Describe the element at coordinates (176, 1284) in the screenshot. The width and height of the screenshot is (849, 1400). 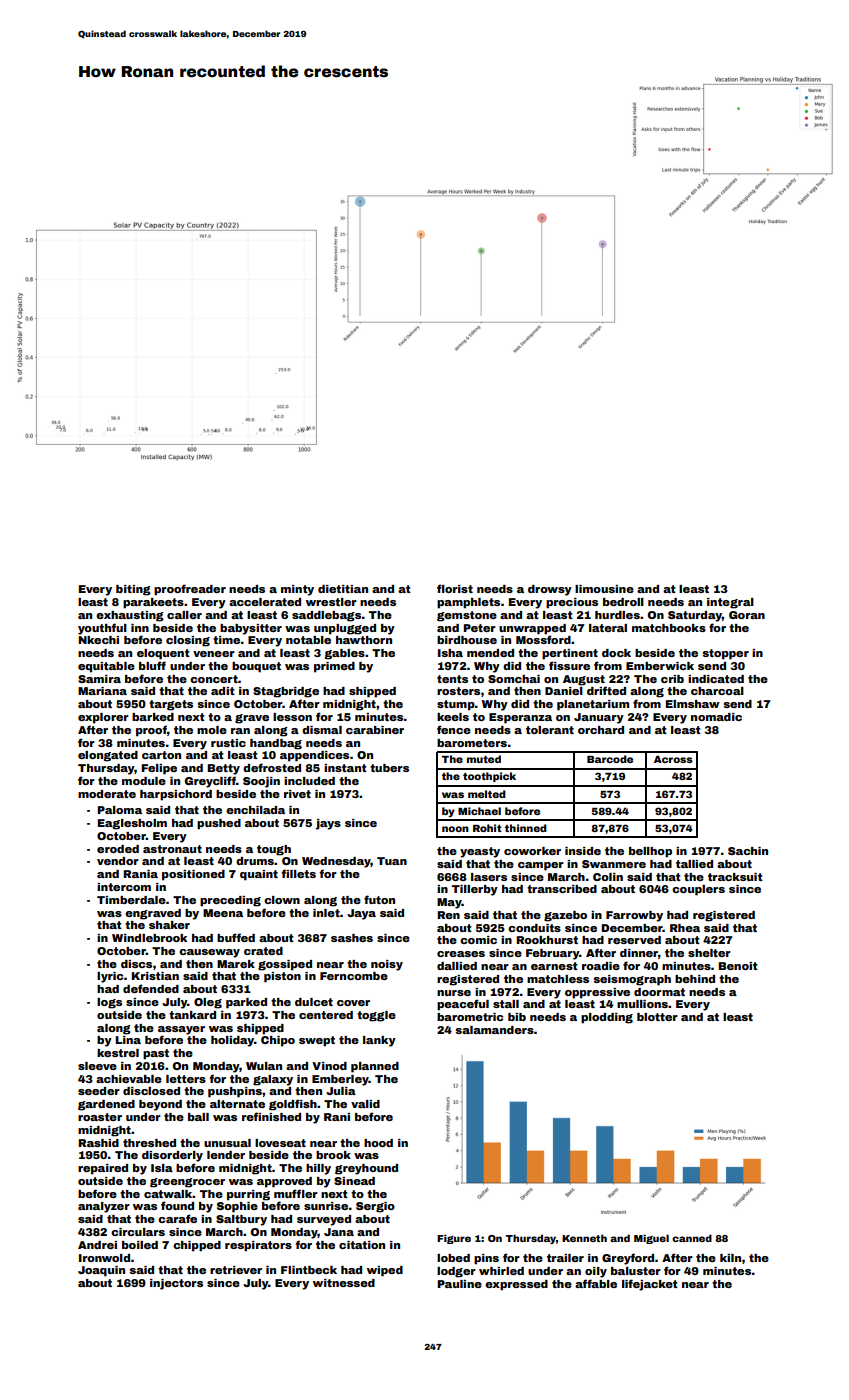
I see `injectors` at that location.
